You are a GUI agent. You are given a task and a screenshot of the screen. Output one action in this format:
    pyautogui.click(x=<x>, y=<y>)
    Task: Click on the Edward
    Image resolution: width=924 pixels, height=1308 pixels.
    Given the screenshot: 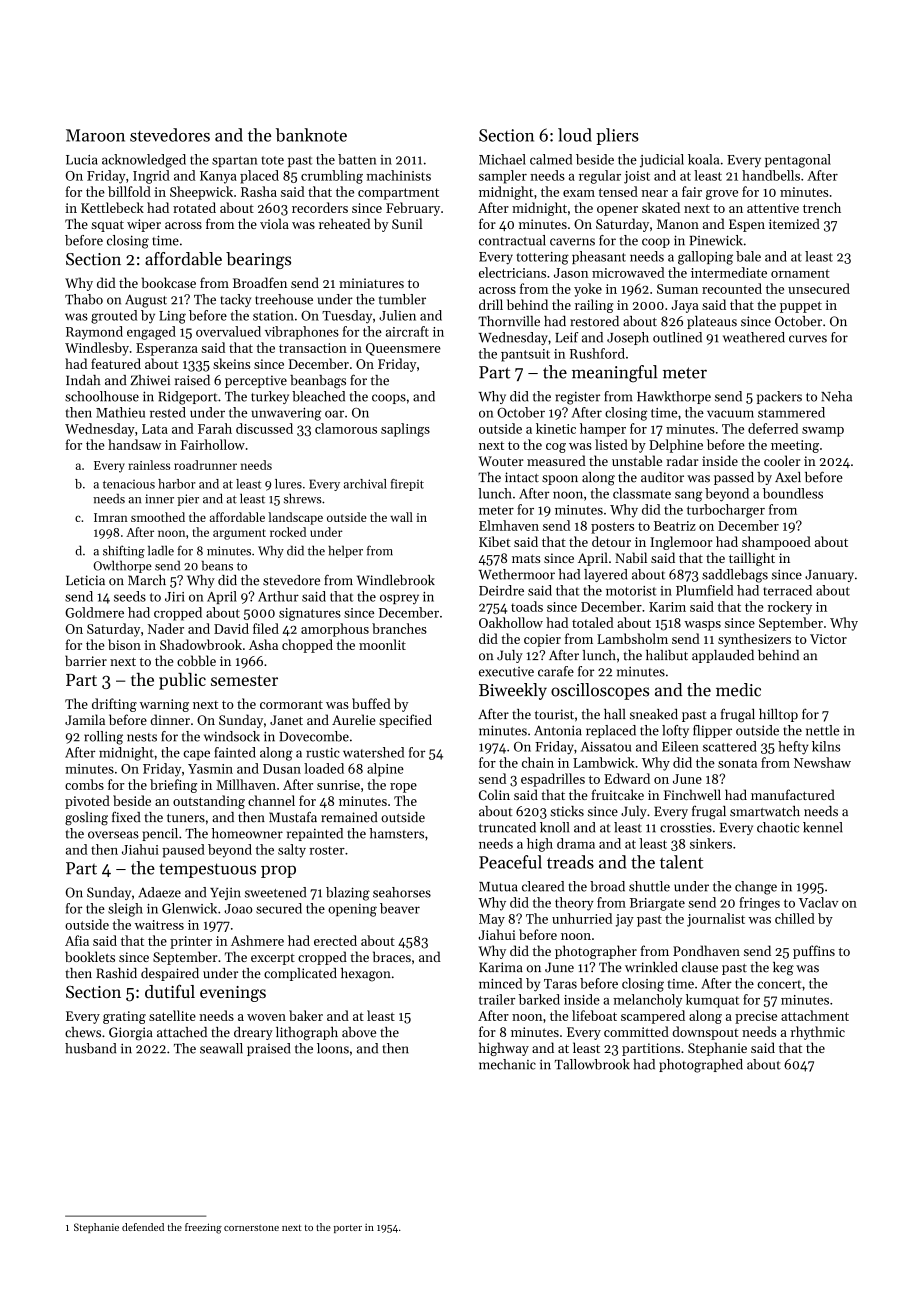 What is the action you would take?
    pyautogui.click(x=627, y=778)
